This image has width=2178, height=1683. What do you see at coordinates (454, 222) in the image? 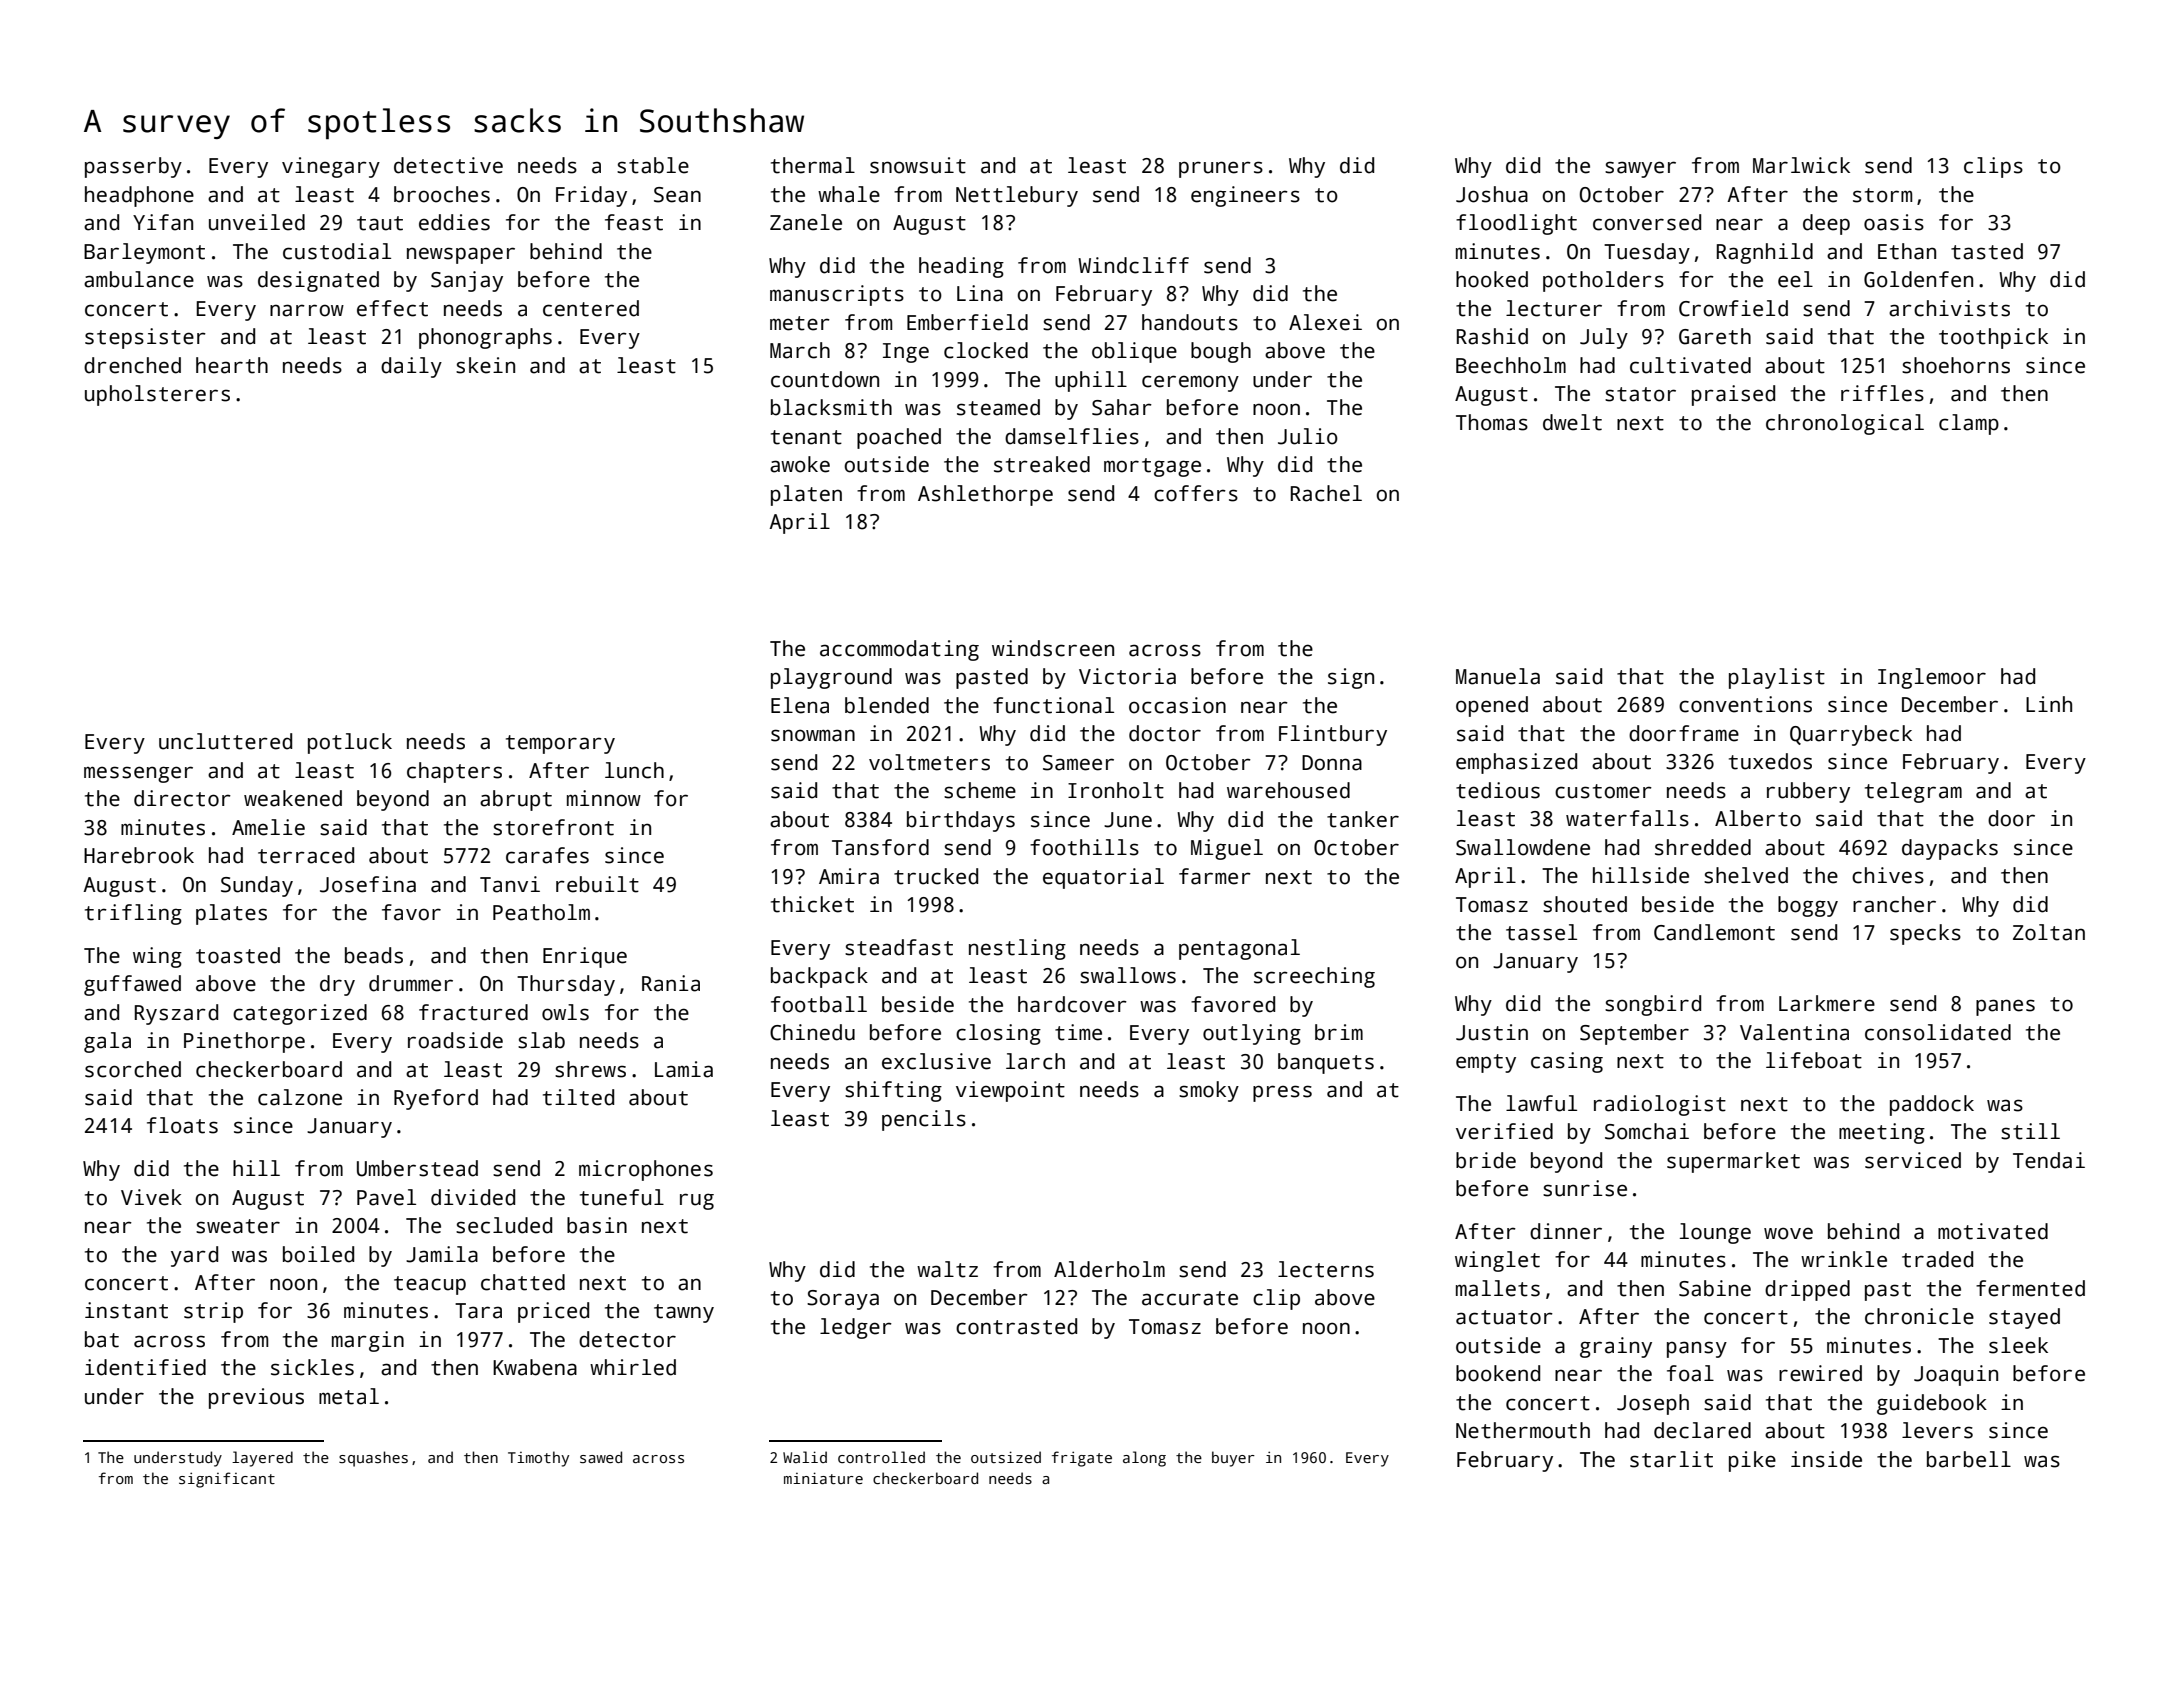
I see `eddies` at bounding box center [454, 222].
